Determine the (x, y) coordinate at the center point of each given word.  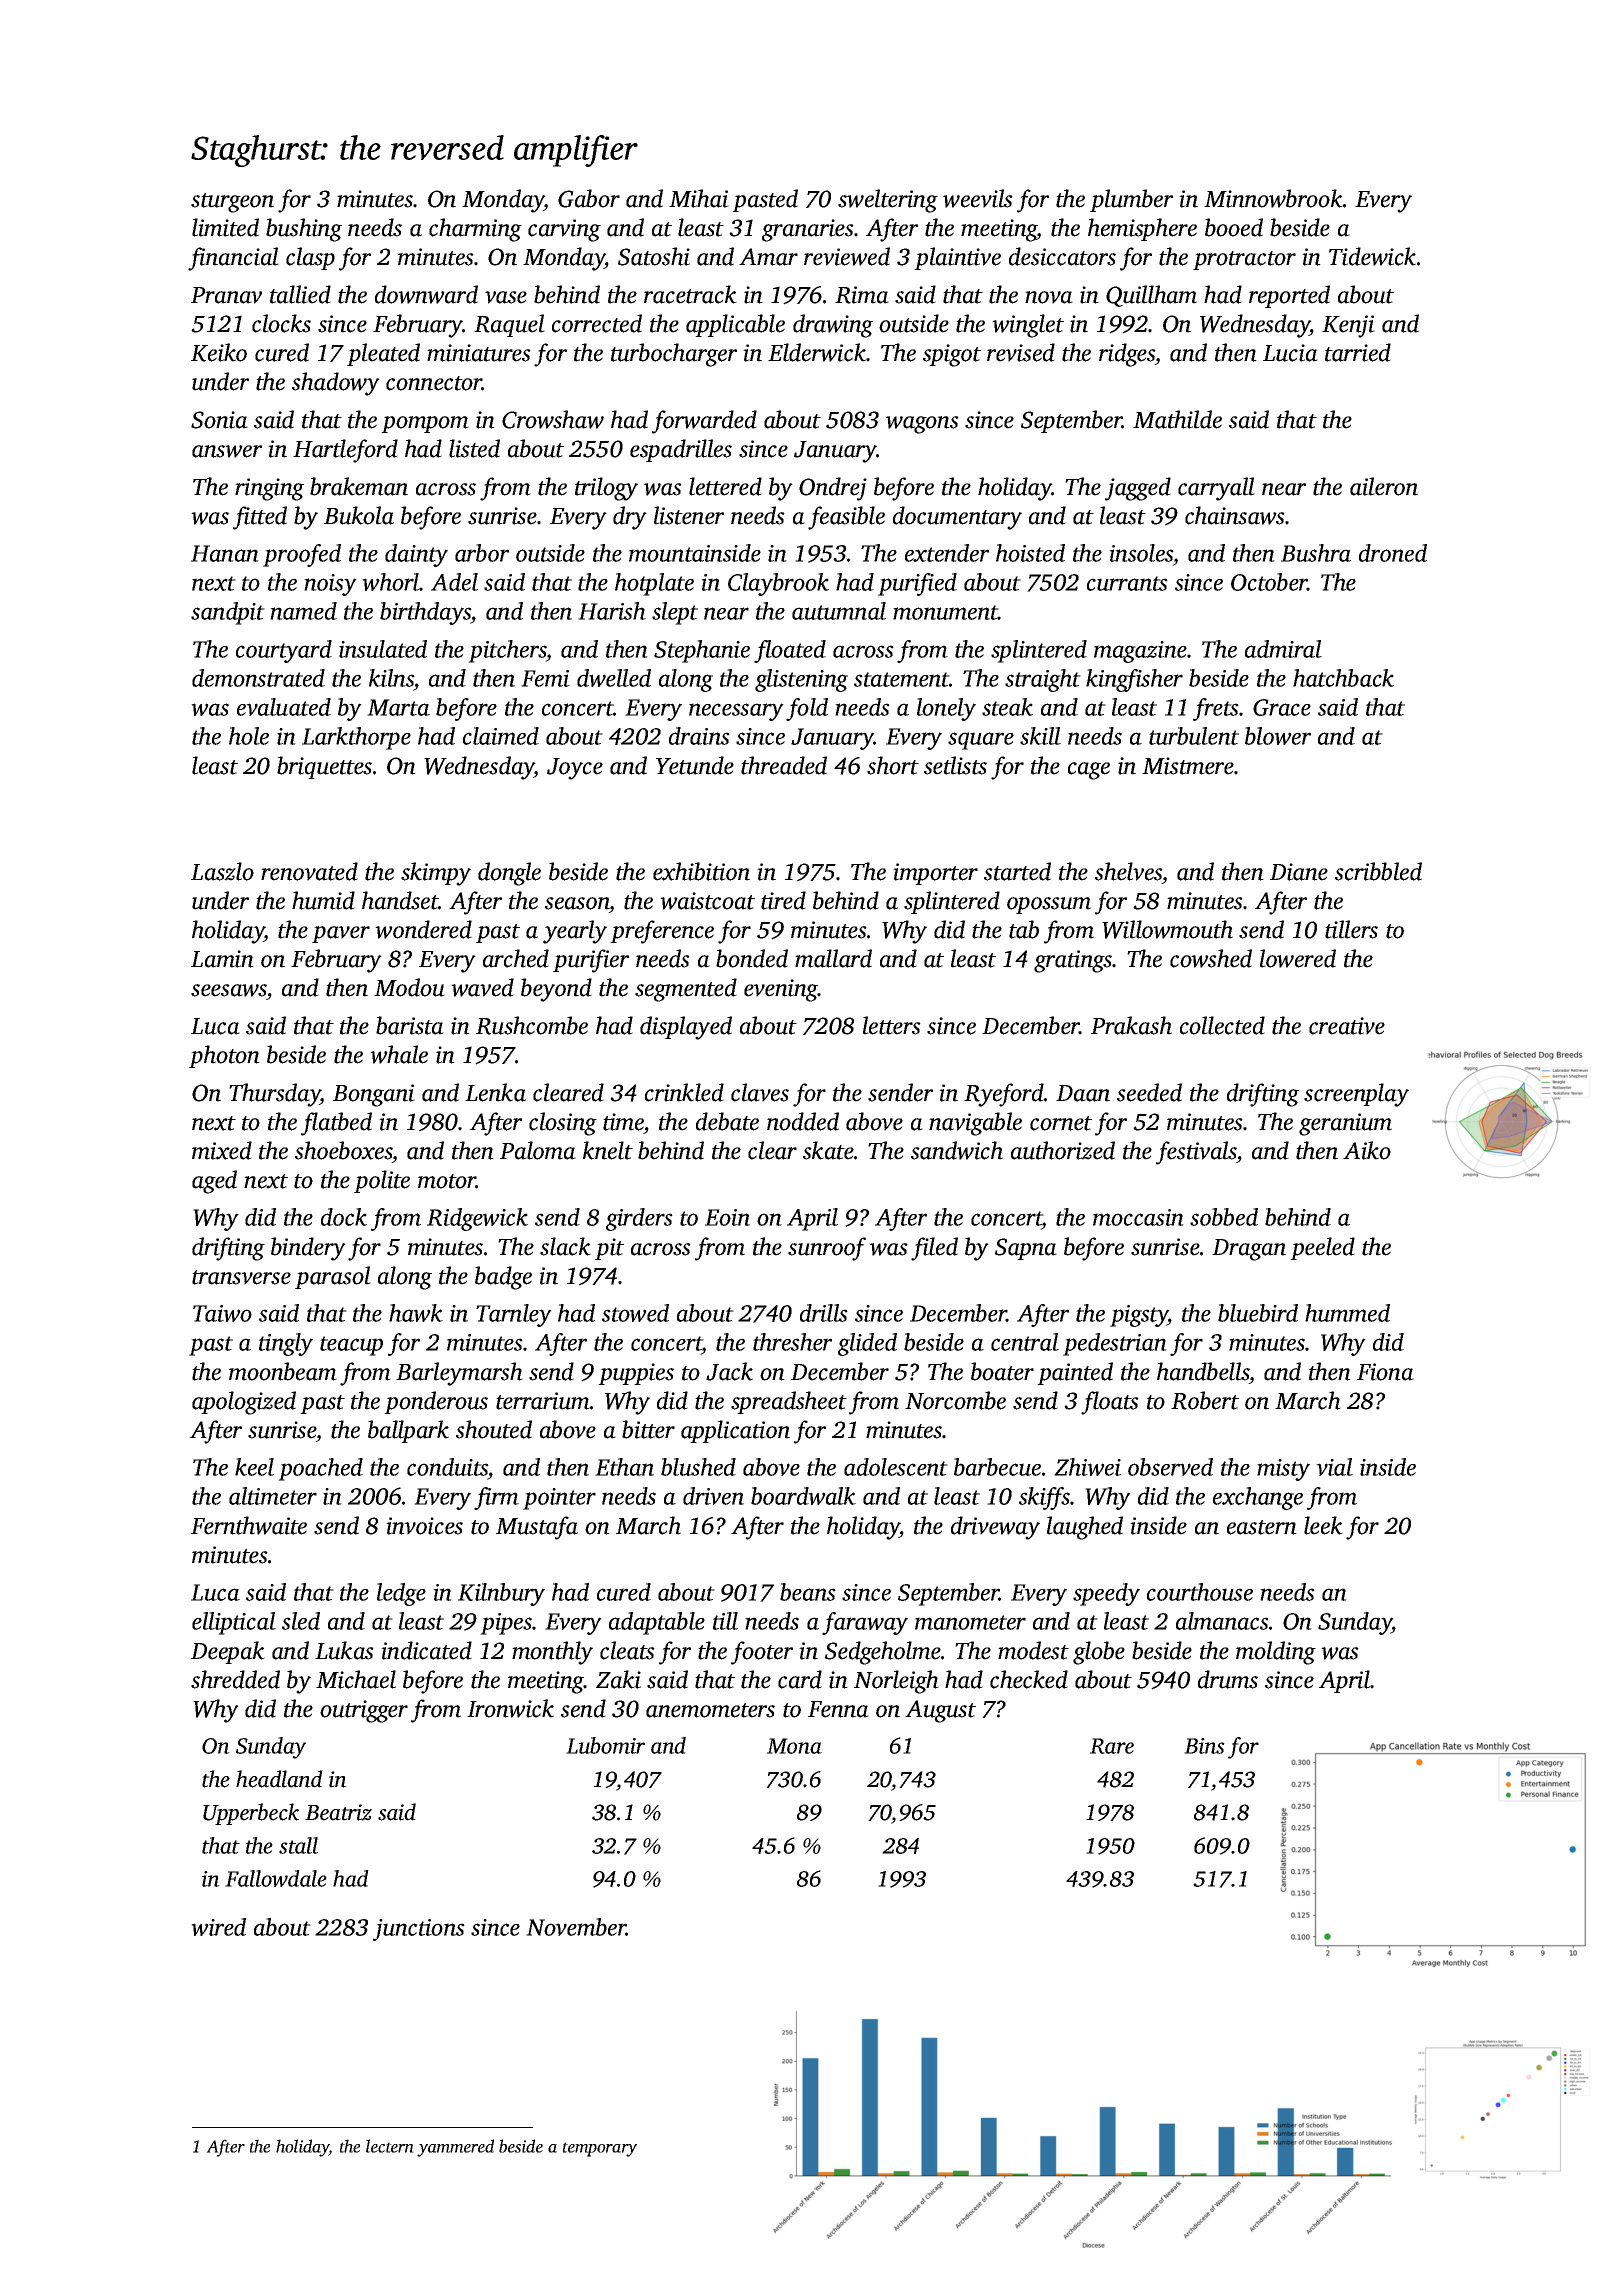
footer (762, 1653)
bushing (304, 230)
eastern (1262, 1527)
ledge (401, 1594)
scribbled (1378, 871)
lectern (390, 2146)
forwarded (704, 422)
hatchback (1343, 678)
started (1017, 871)
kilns (391, 679)
